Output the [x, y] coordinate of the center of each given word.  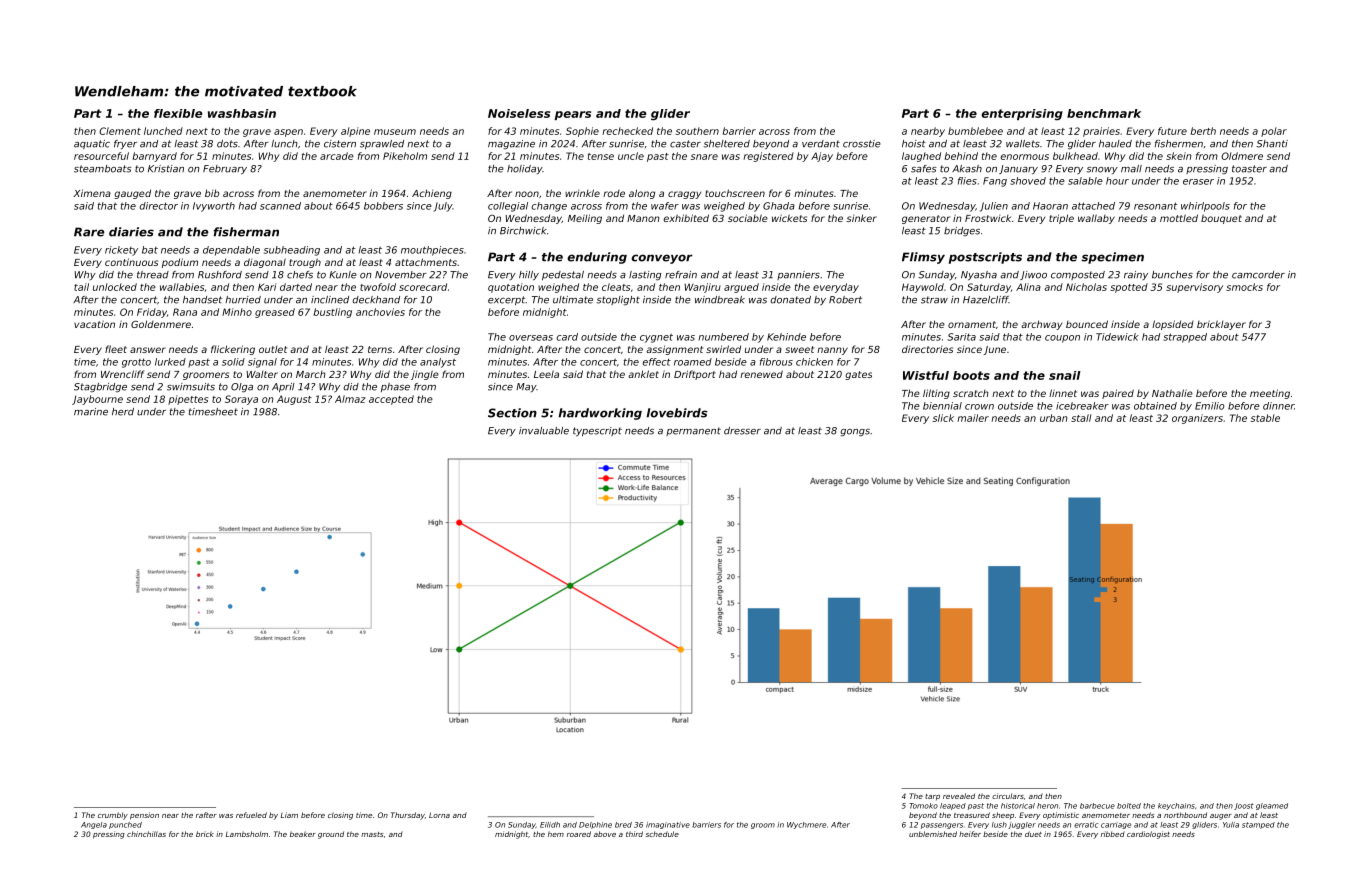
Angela [94, 825]
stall [1081, 418]
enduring [597, 258]
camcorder [1258, 275]
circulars [1008, 796]
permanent [693, 431]
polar [1274, 132]
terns [380, 349]
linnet [1063, 393]
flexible [178, 113]
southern [697, 131]
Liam [289, 815]
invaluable [544, 431]
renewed [761, 374]
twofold [378, 287]
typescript [597, 432]
